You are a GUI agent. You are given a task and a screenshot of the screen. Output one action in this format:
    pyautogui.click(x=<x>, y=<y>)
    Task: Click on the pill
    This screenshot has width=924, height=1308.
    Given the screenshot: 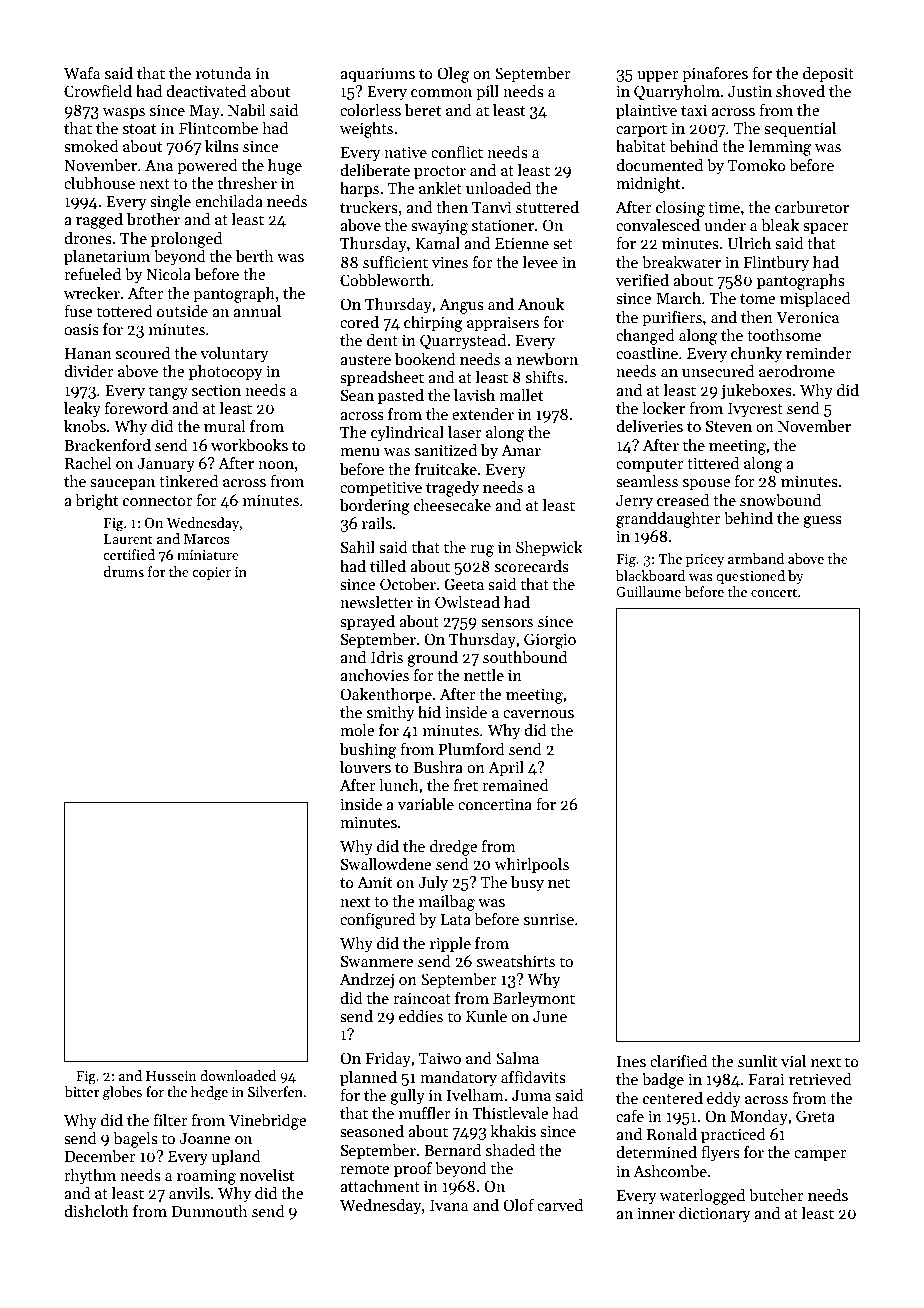 What is the action you would take?
    pyautogui.click(x=487, y=93)
